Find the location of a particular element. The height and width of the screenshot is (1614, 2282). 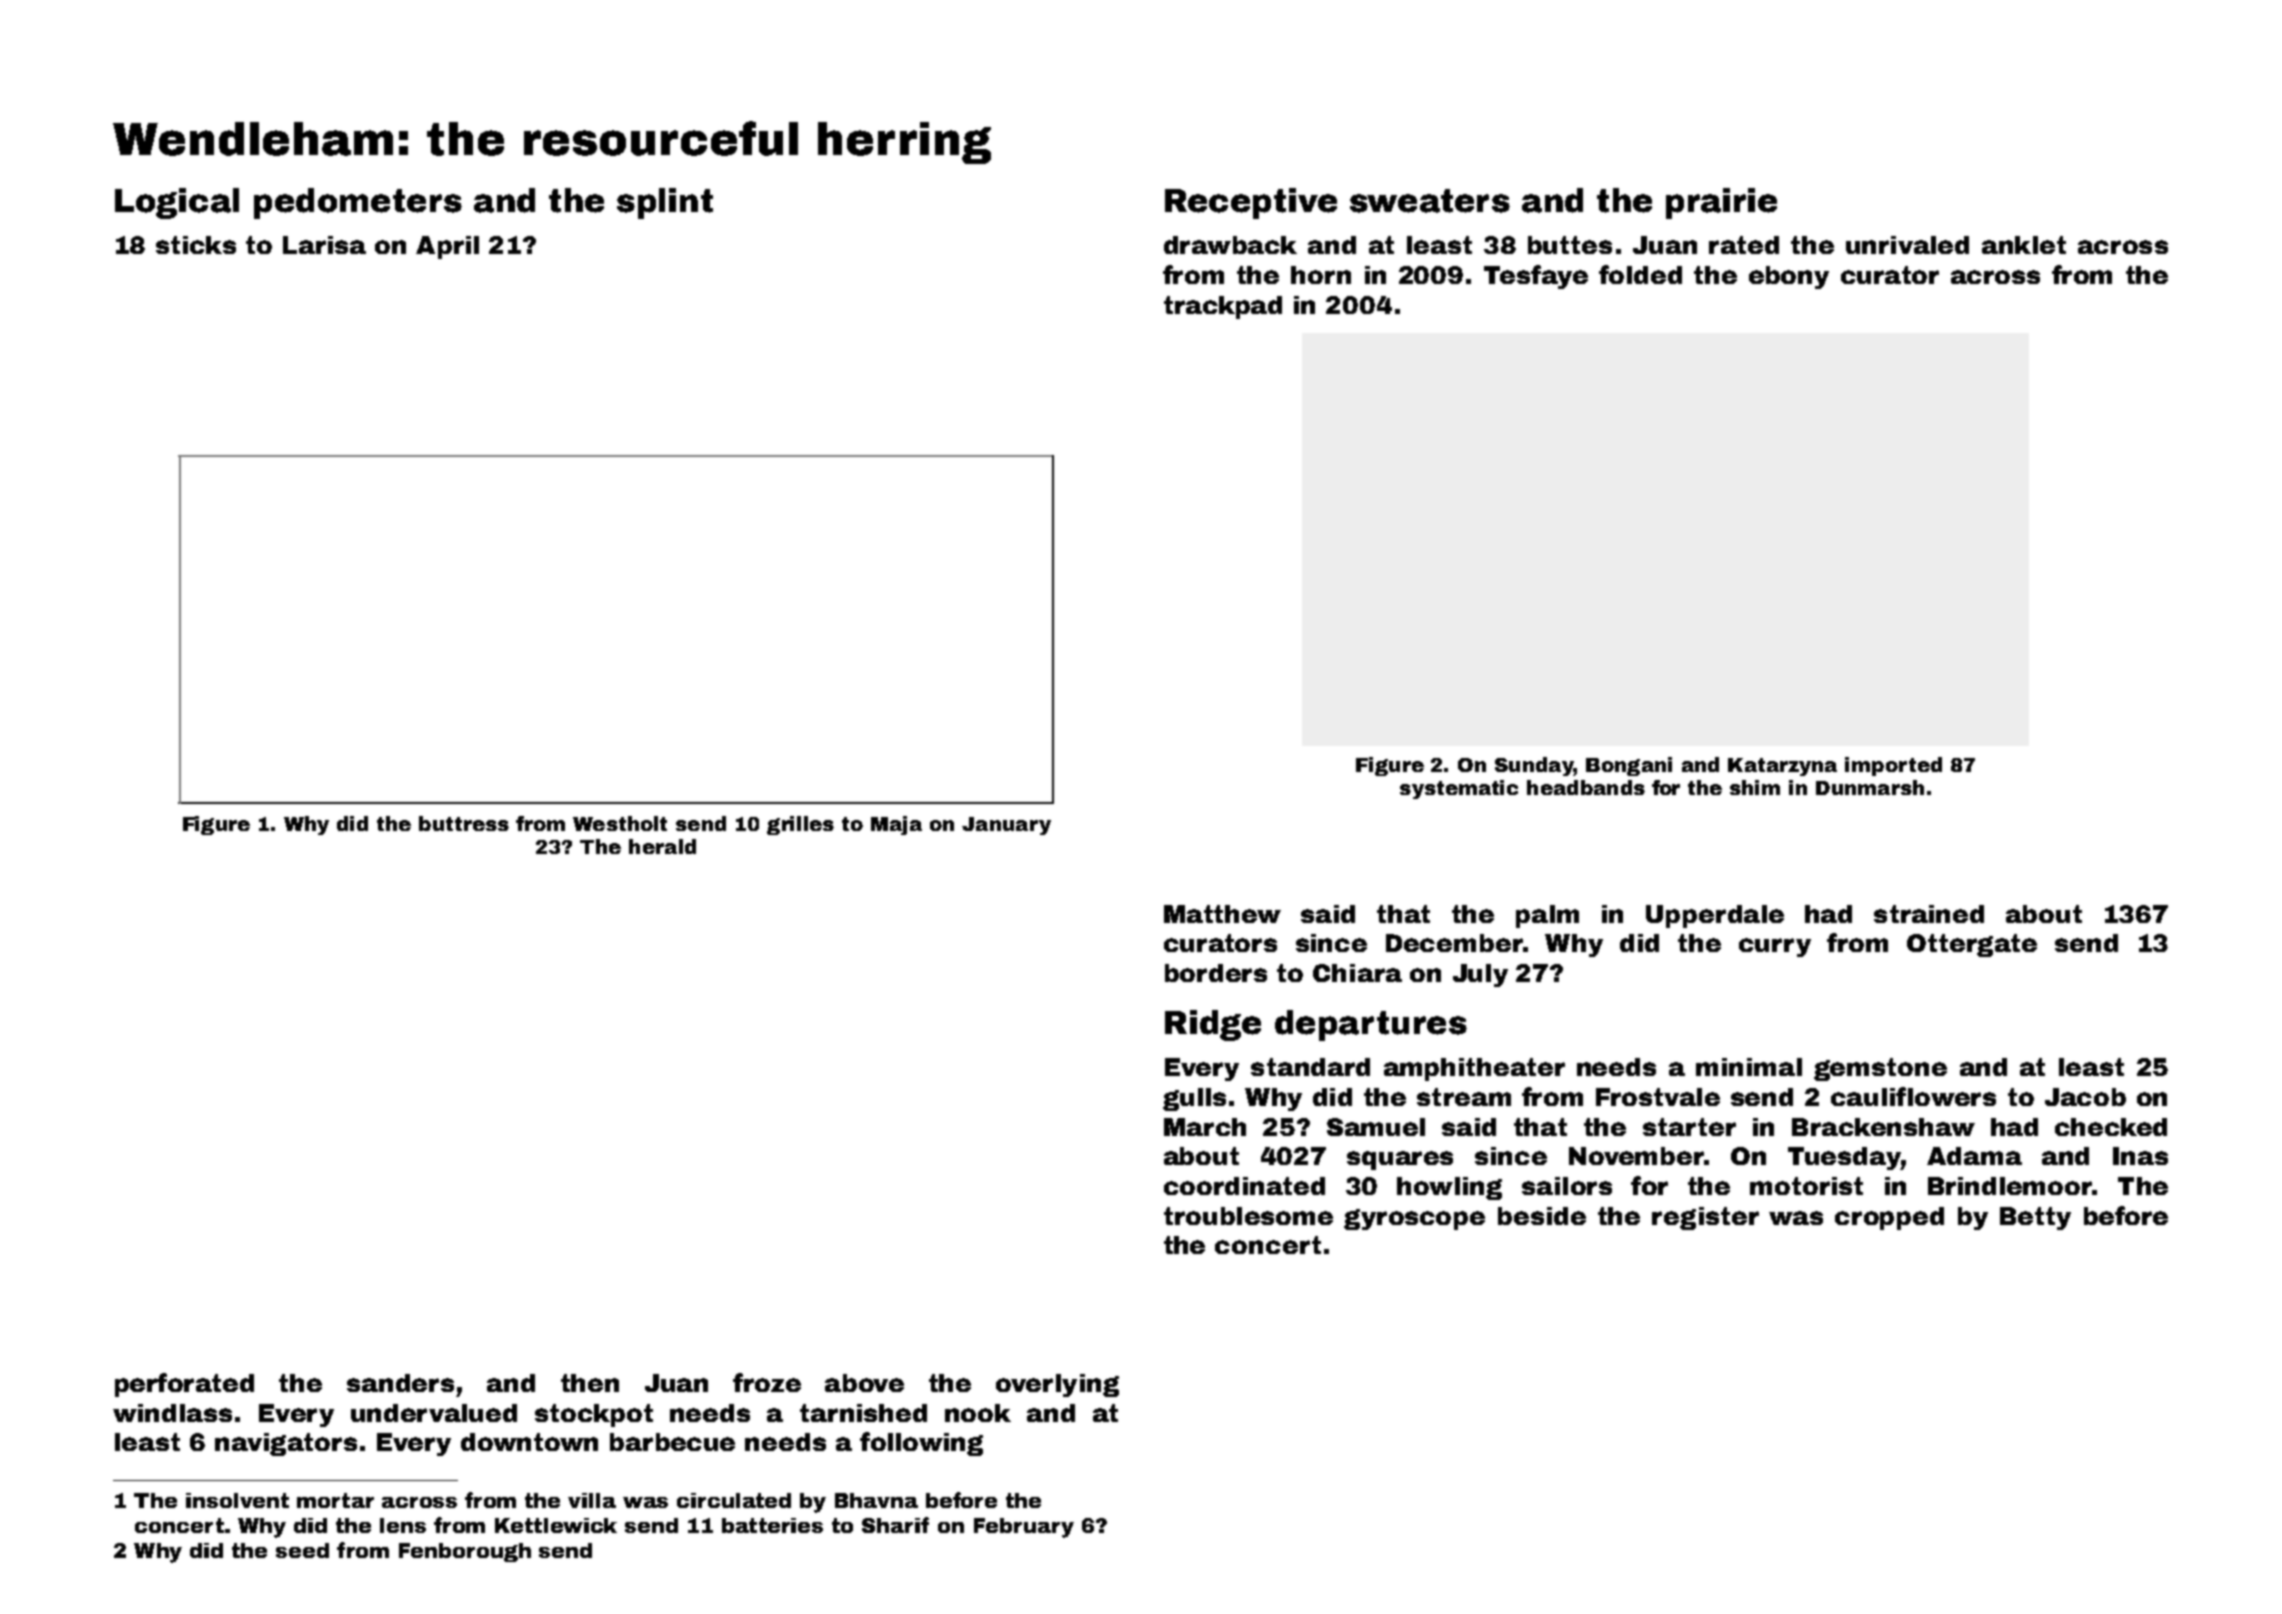

pedometers is located at coordinates (358, 203).
